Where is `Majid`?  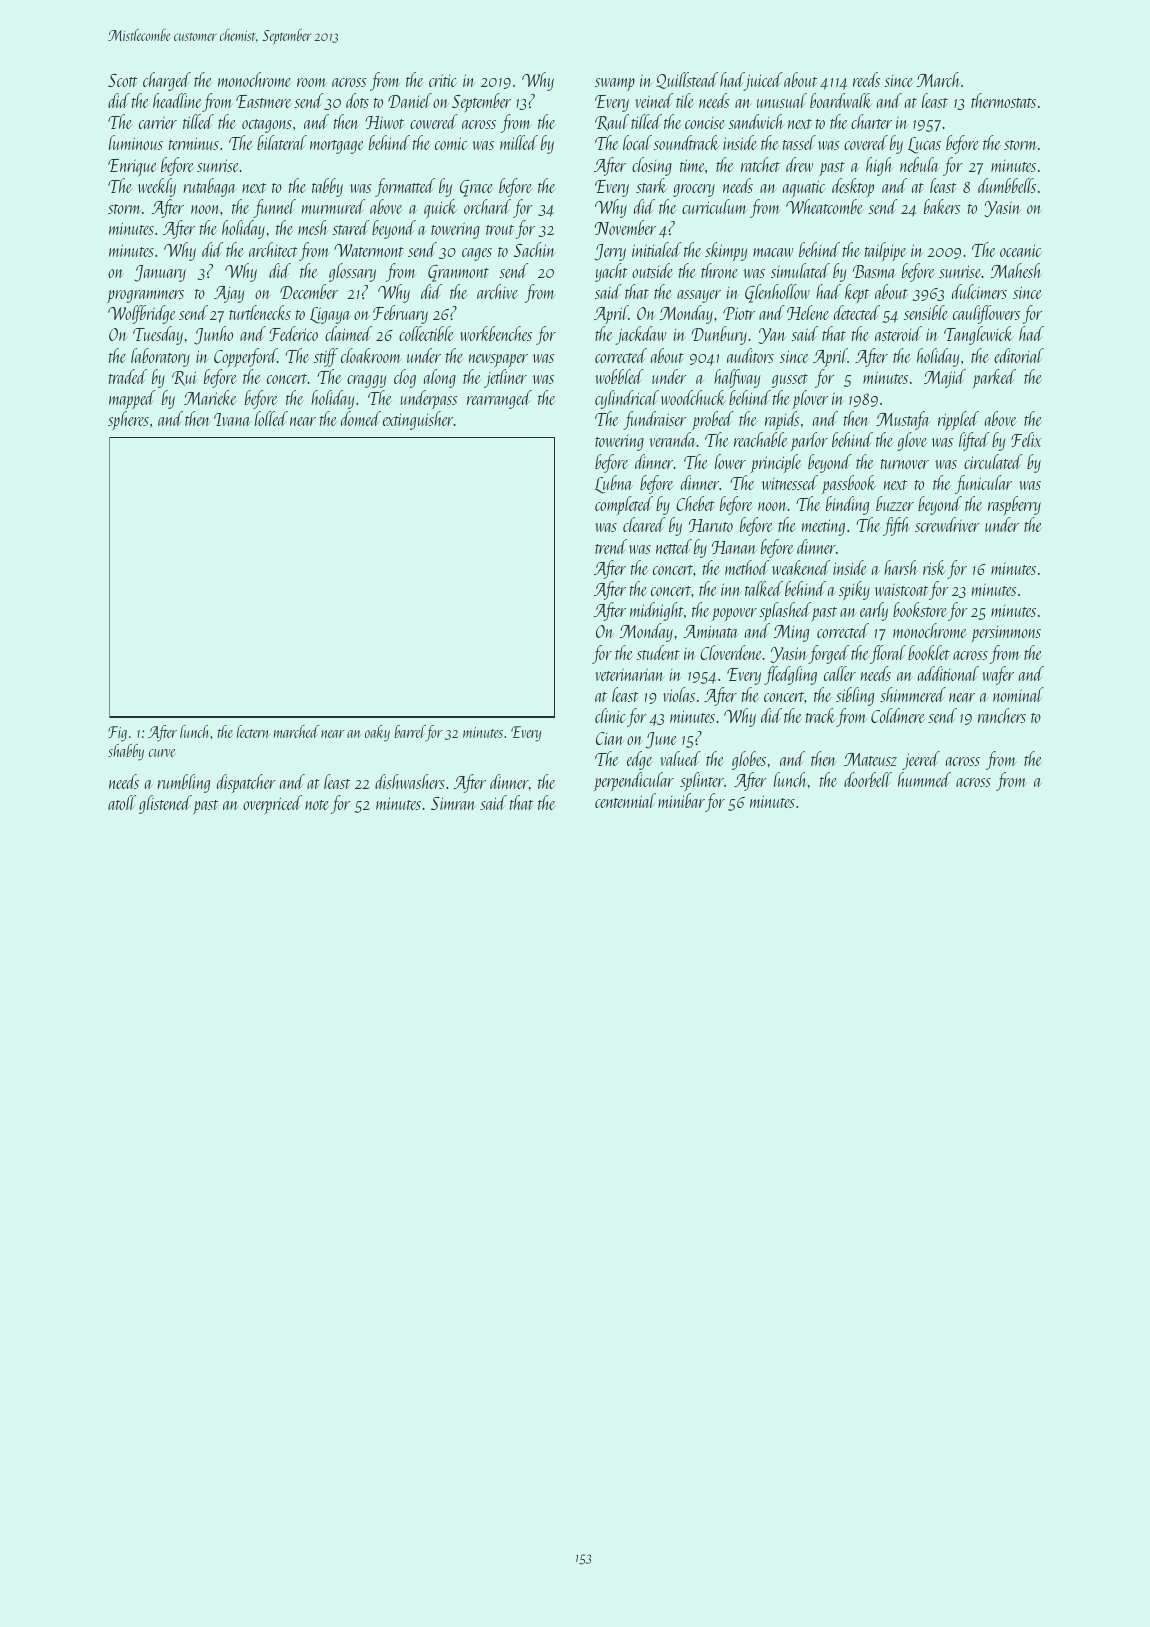 Majid is located at coordinates (945, 378).
